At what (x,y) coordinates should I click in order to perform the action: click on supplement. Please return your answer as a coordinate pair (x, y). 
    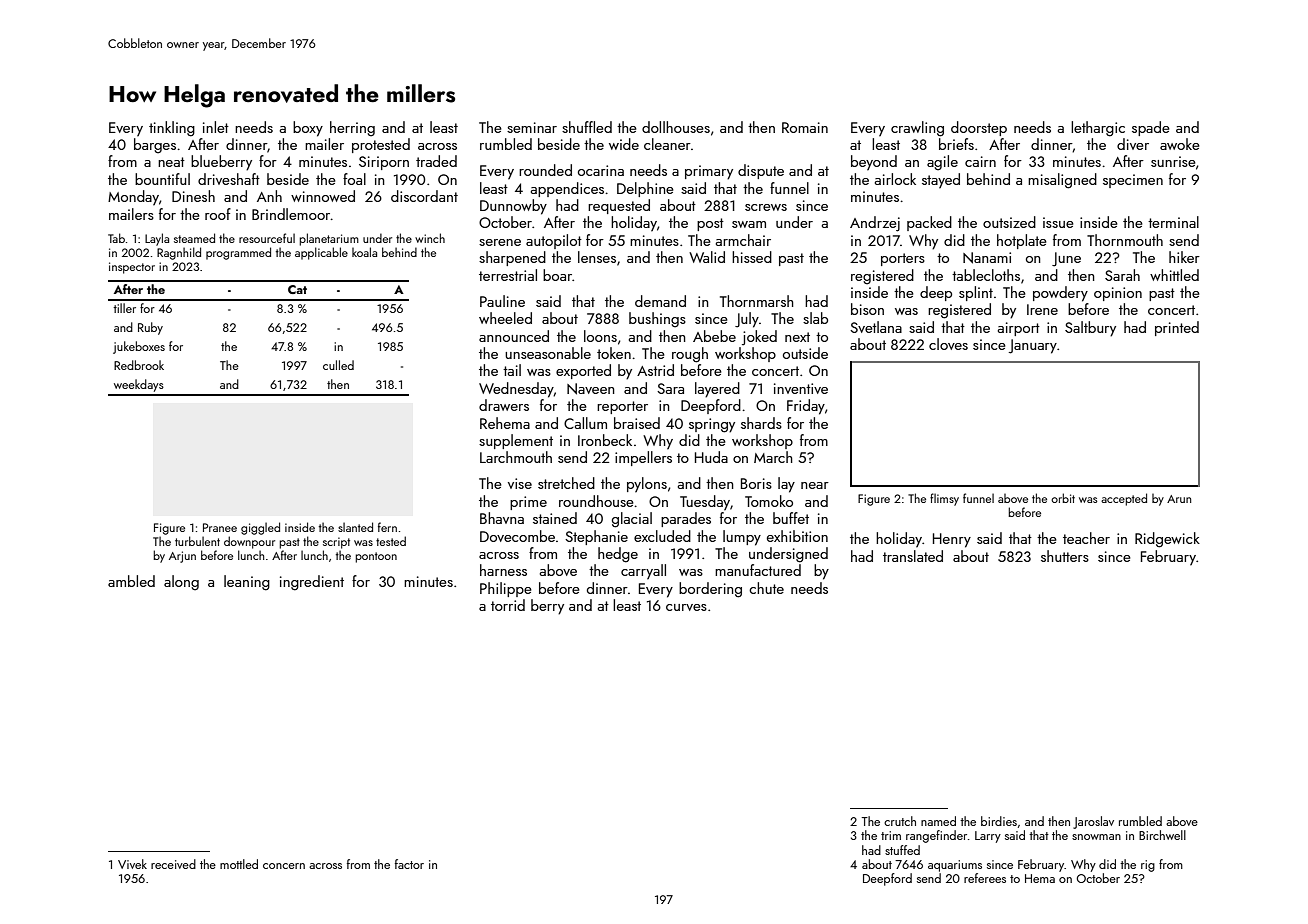
    Looking at the image, I should click on (516, 441).
